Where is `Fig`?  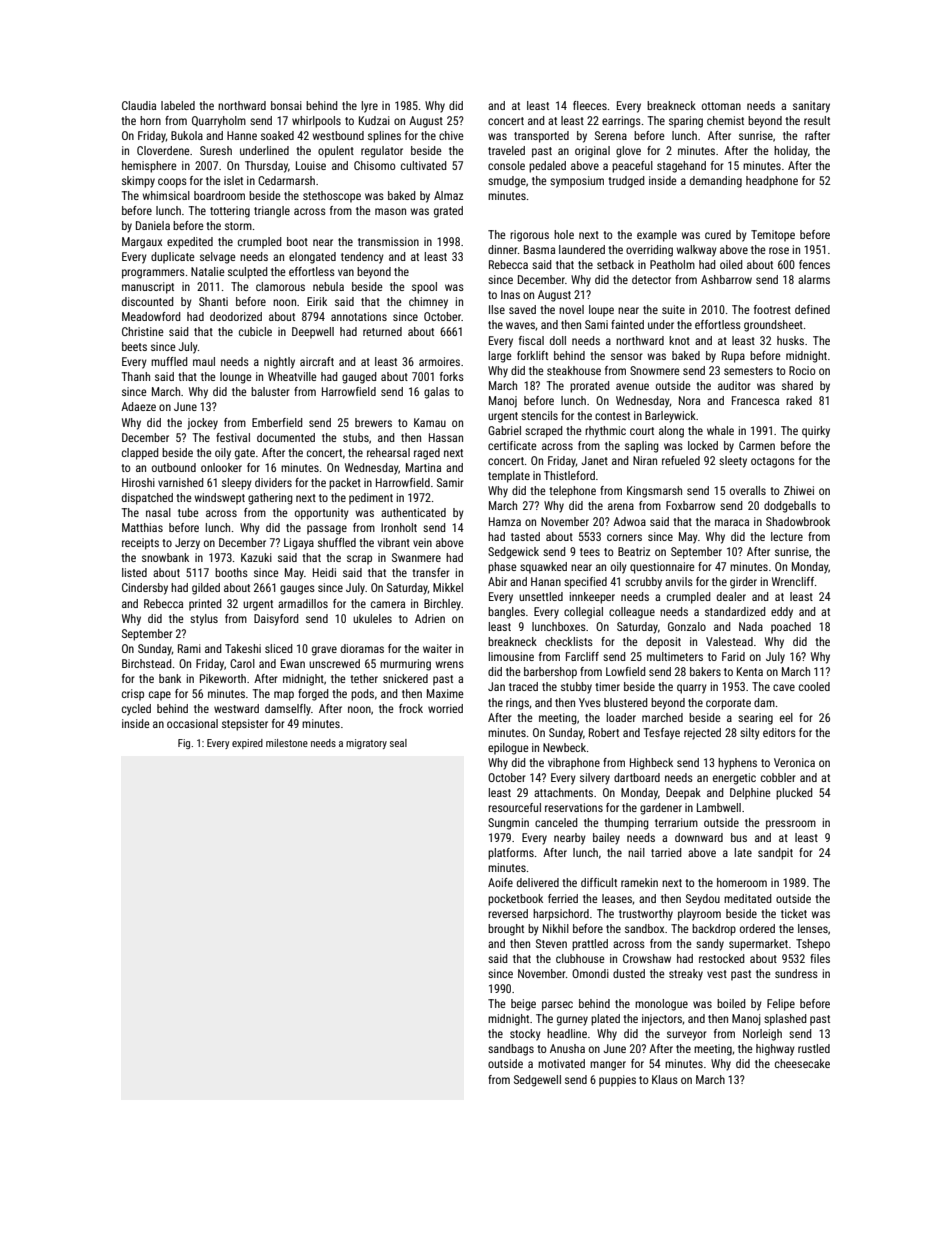 Fig is located at coordinates (184, 744).
